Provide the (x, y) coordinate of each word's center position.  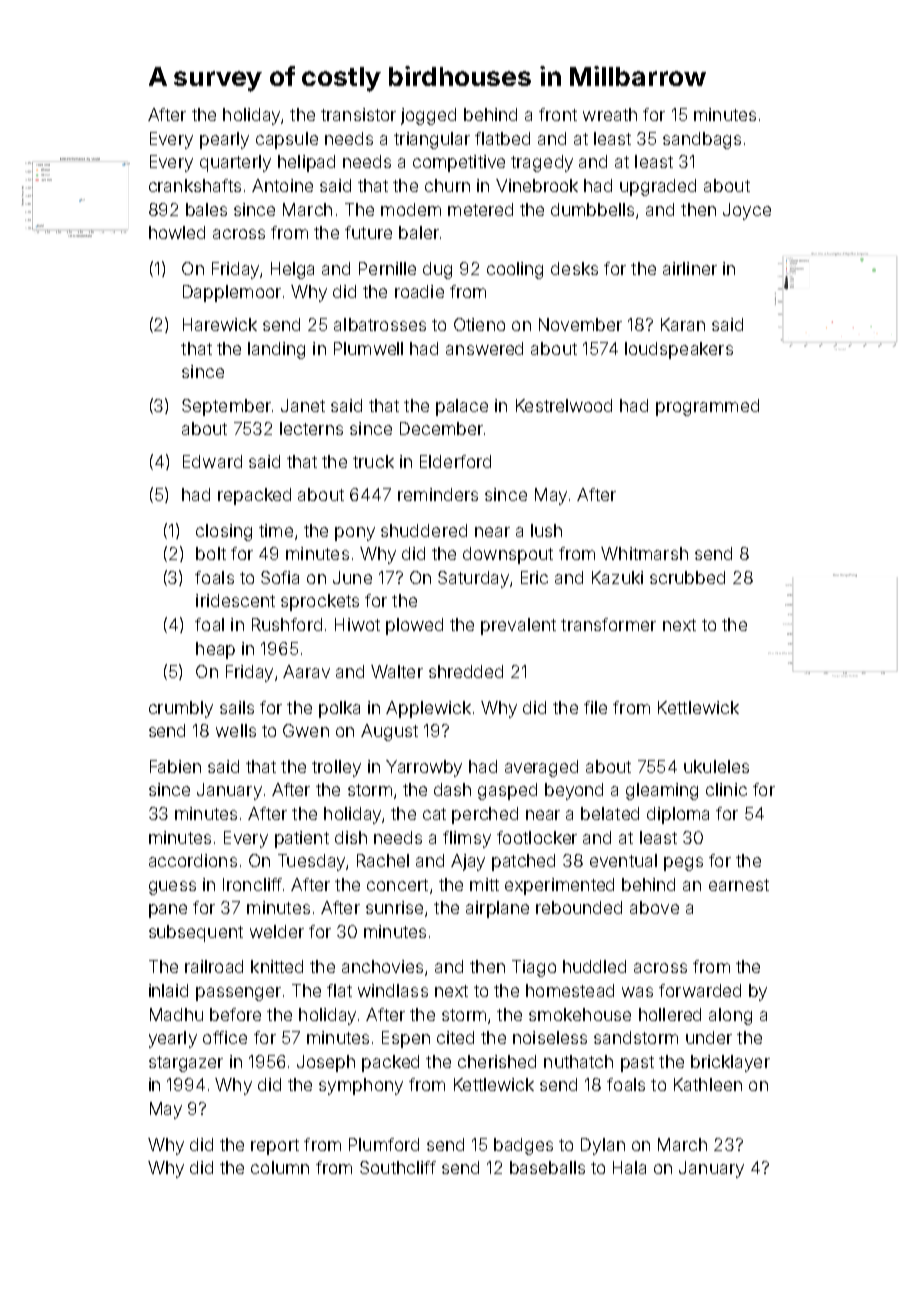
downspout (508, 555)
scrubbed (687, 577)
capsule (287, 140)
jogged (428, 116)
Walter (397, 671)
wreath (610, 114)
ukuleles (716, 766)
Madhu (176, 1014)
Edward (212, 461)
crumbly (181, 709)
